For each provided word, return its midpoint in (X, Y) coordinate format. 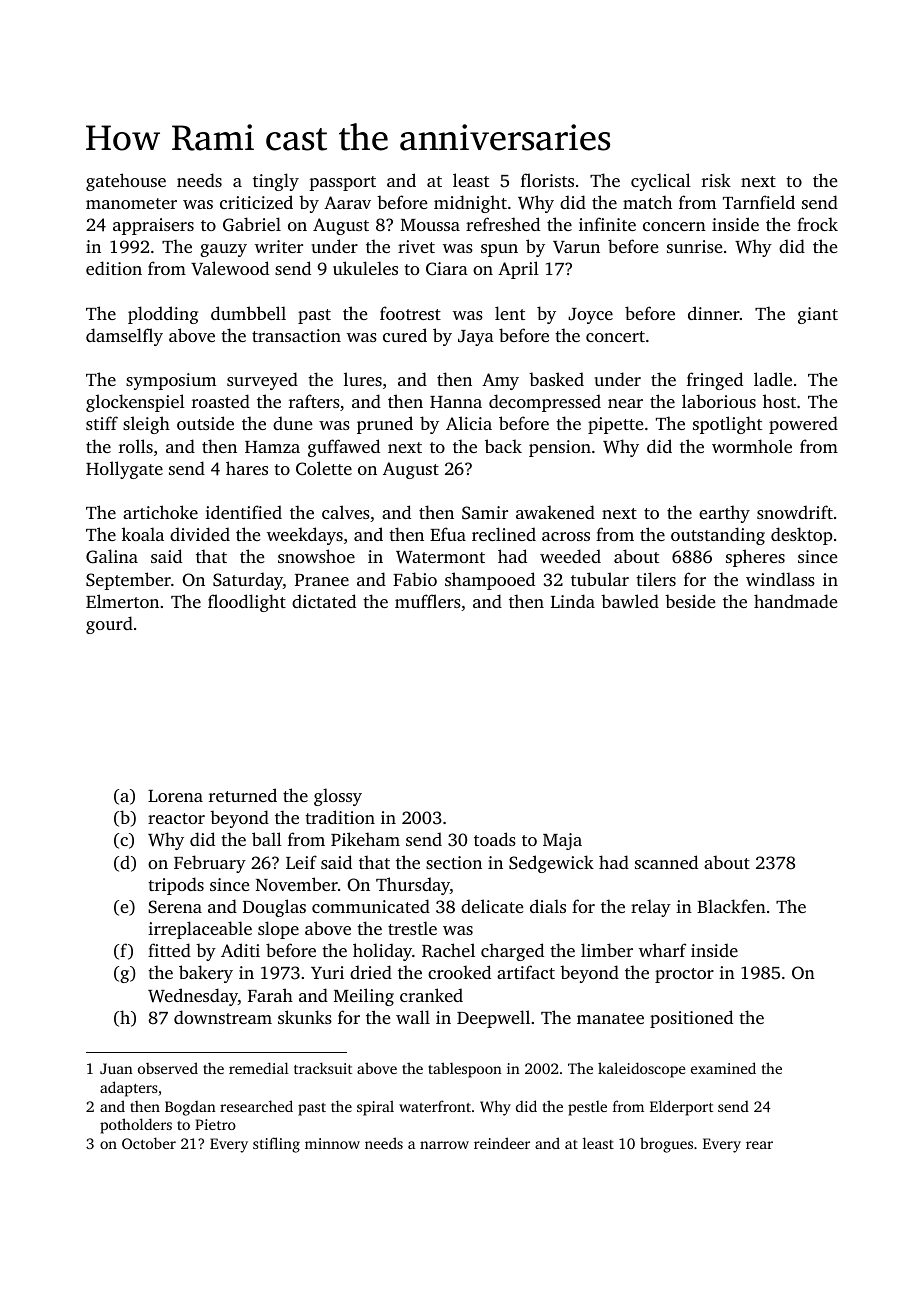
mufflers (428, 601)
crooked (459, 972)
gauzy (223, 250)
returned (243, 795)
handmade (796, 601)
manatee (610, 1018)
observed (168, 1068)
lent (510, 313)
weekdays (305, 536)
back (503, 446)
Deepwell (493, 1019)
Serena (175, 906)
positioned (691, 1019)
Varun (576, 247)
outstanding (718, 536)
